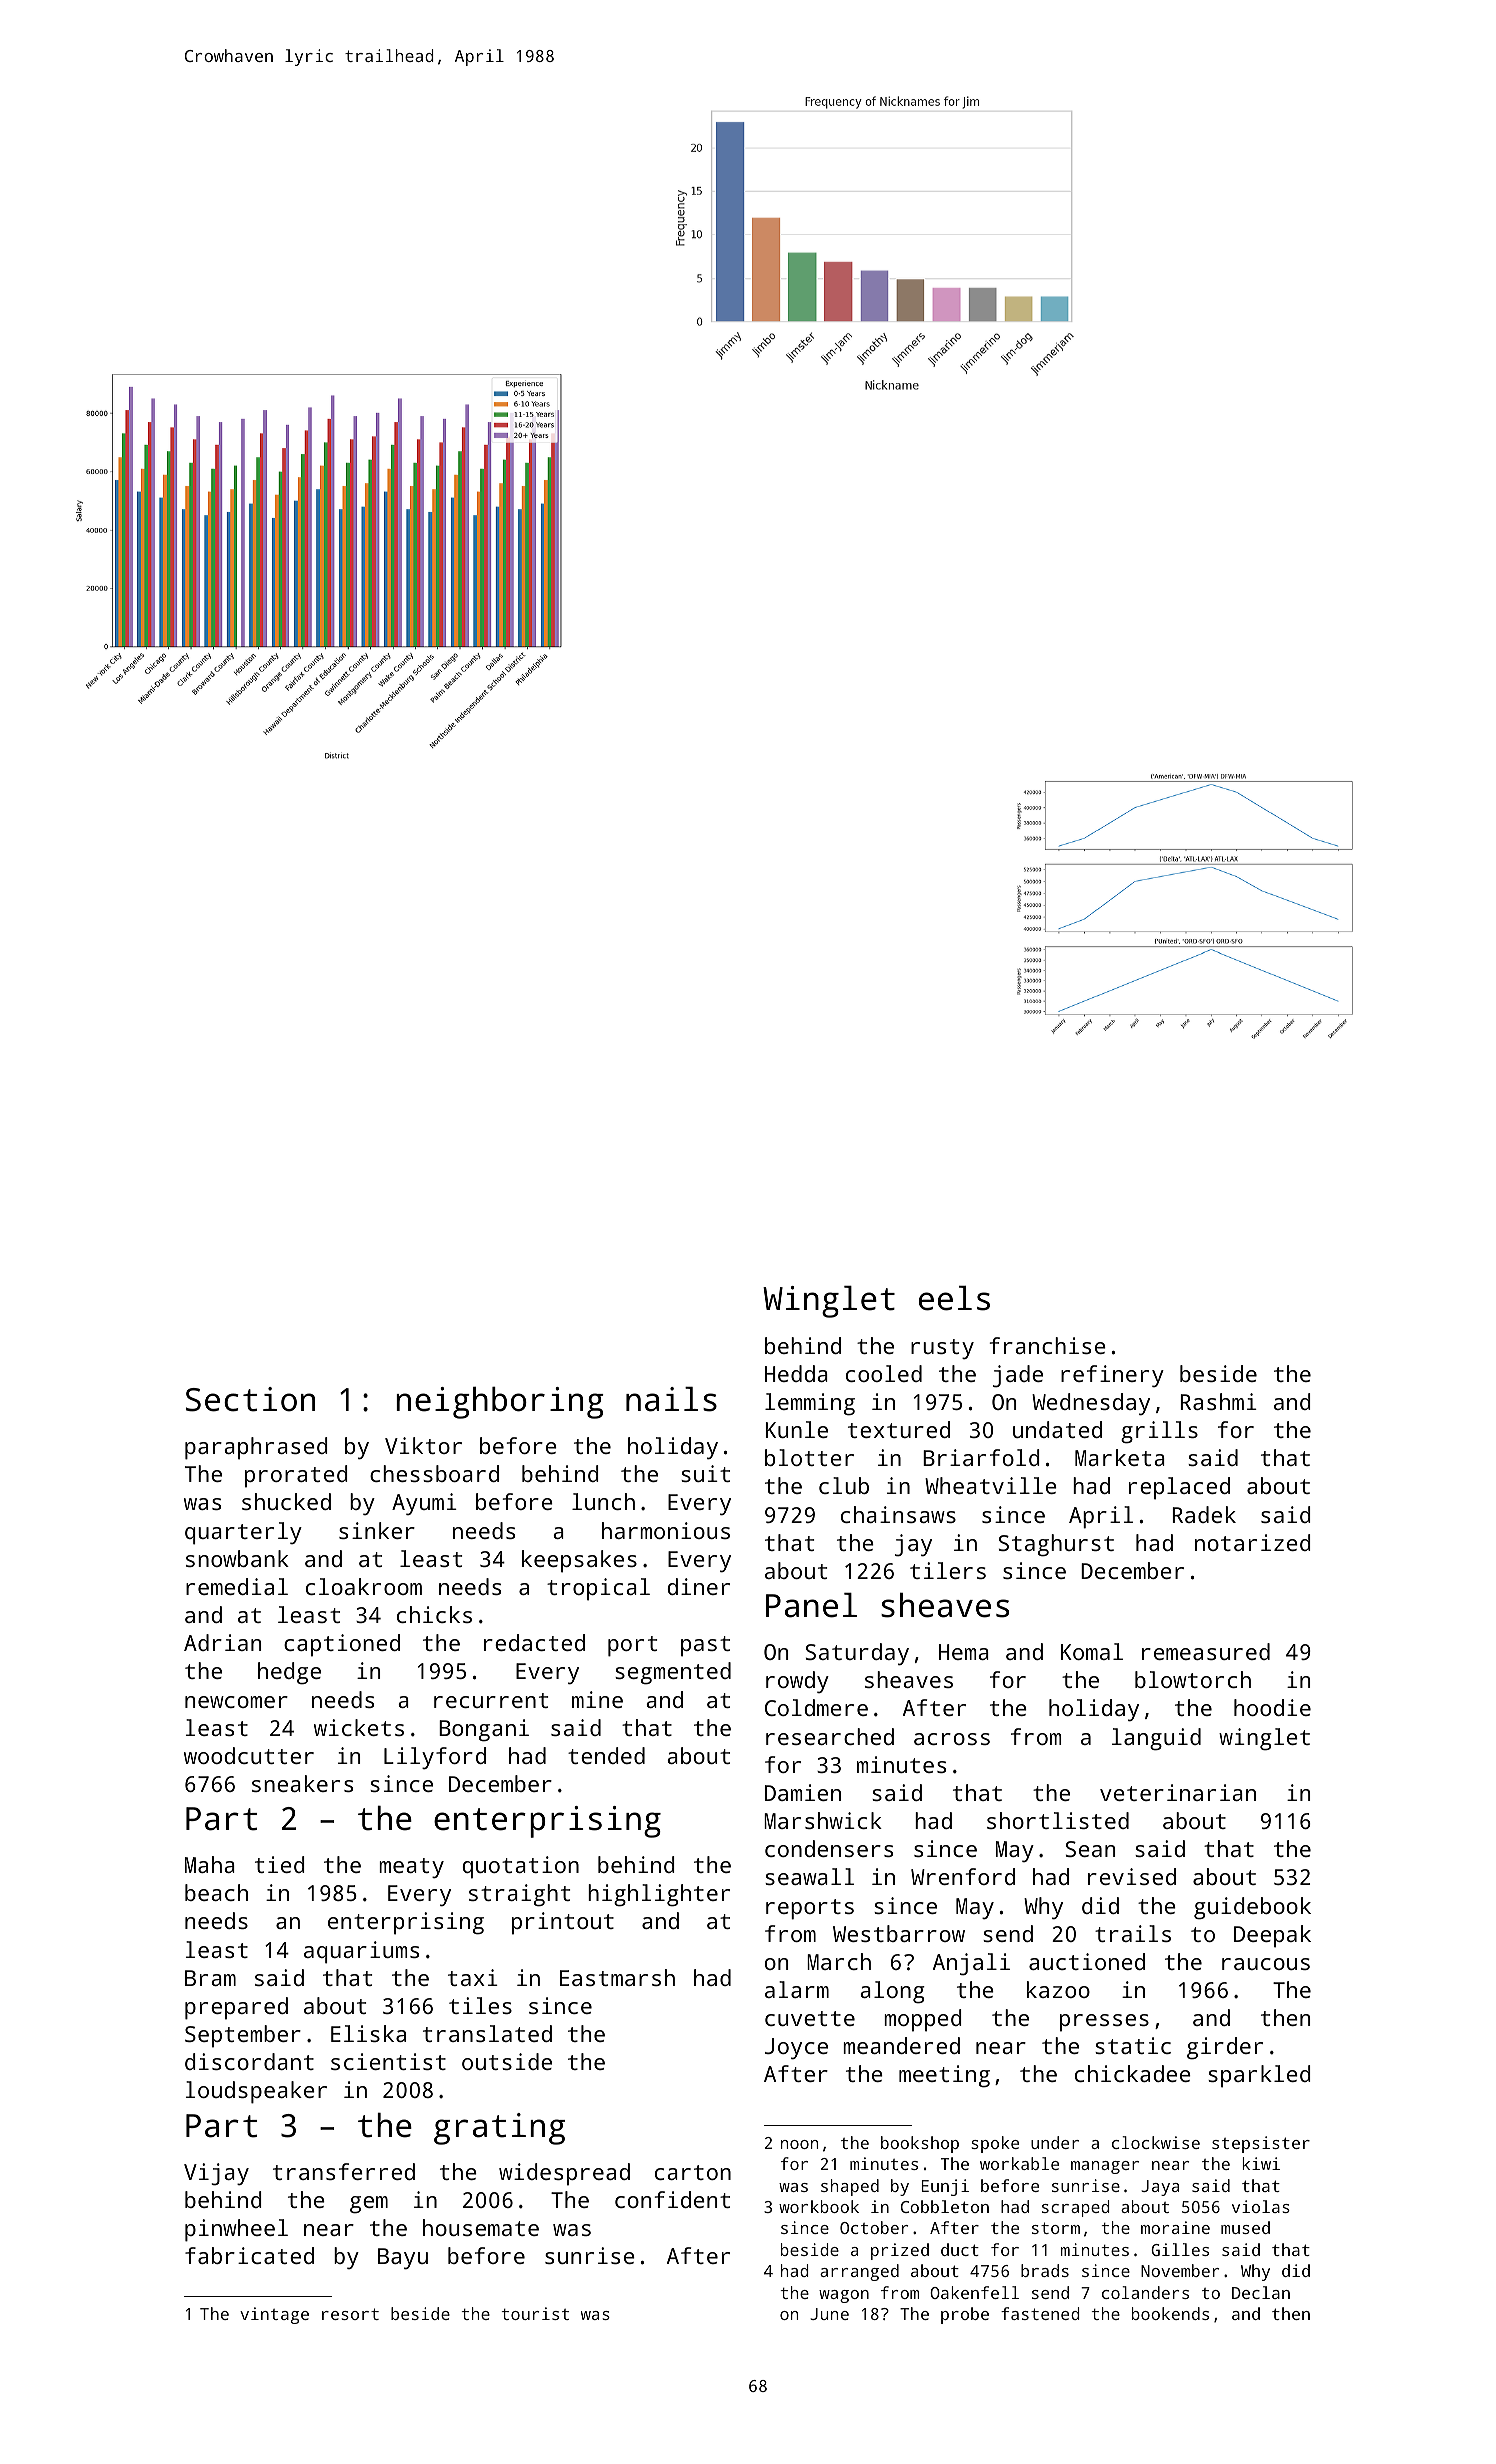  I want to click on transferred, so click(344, 2171).
